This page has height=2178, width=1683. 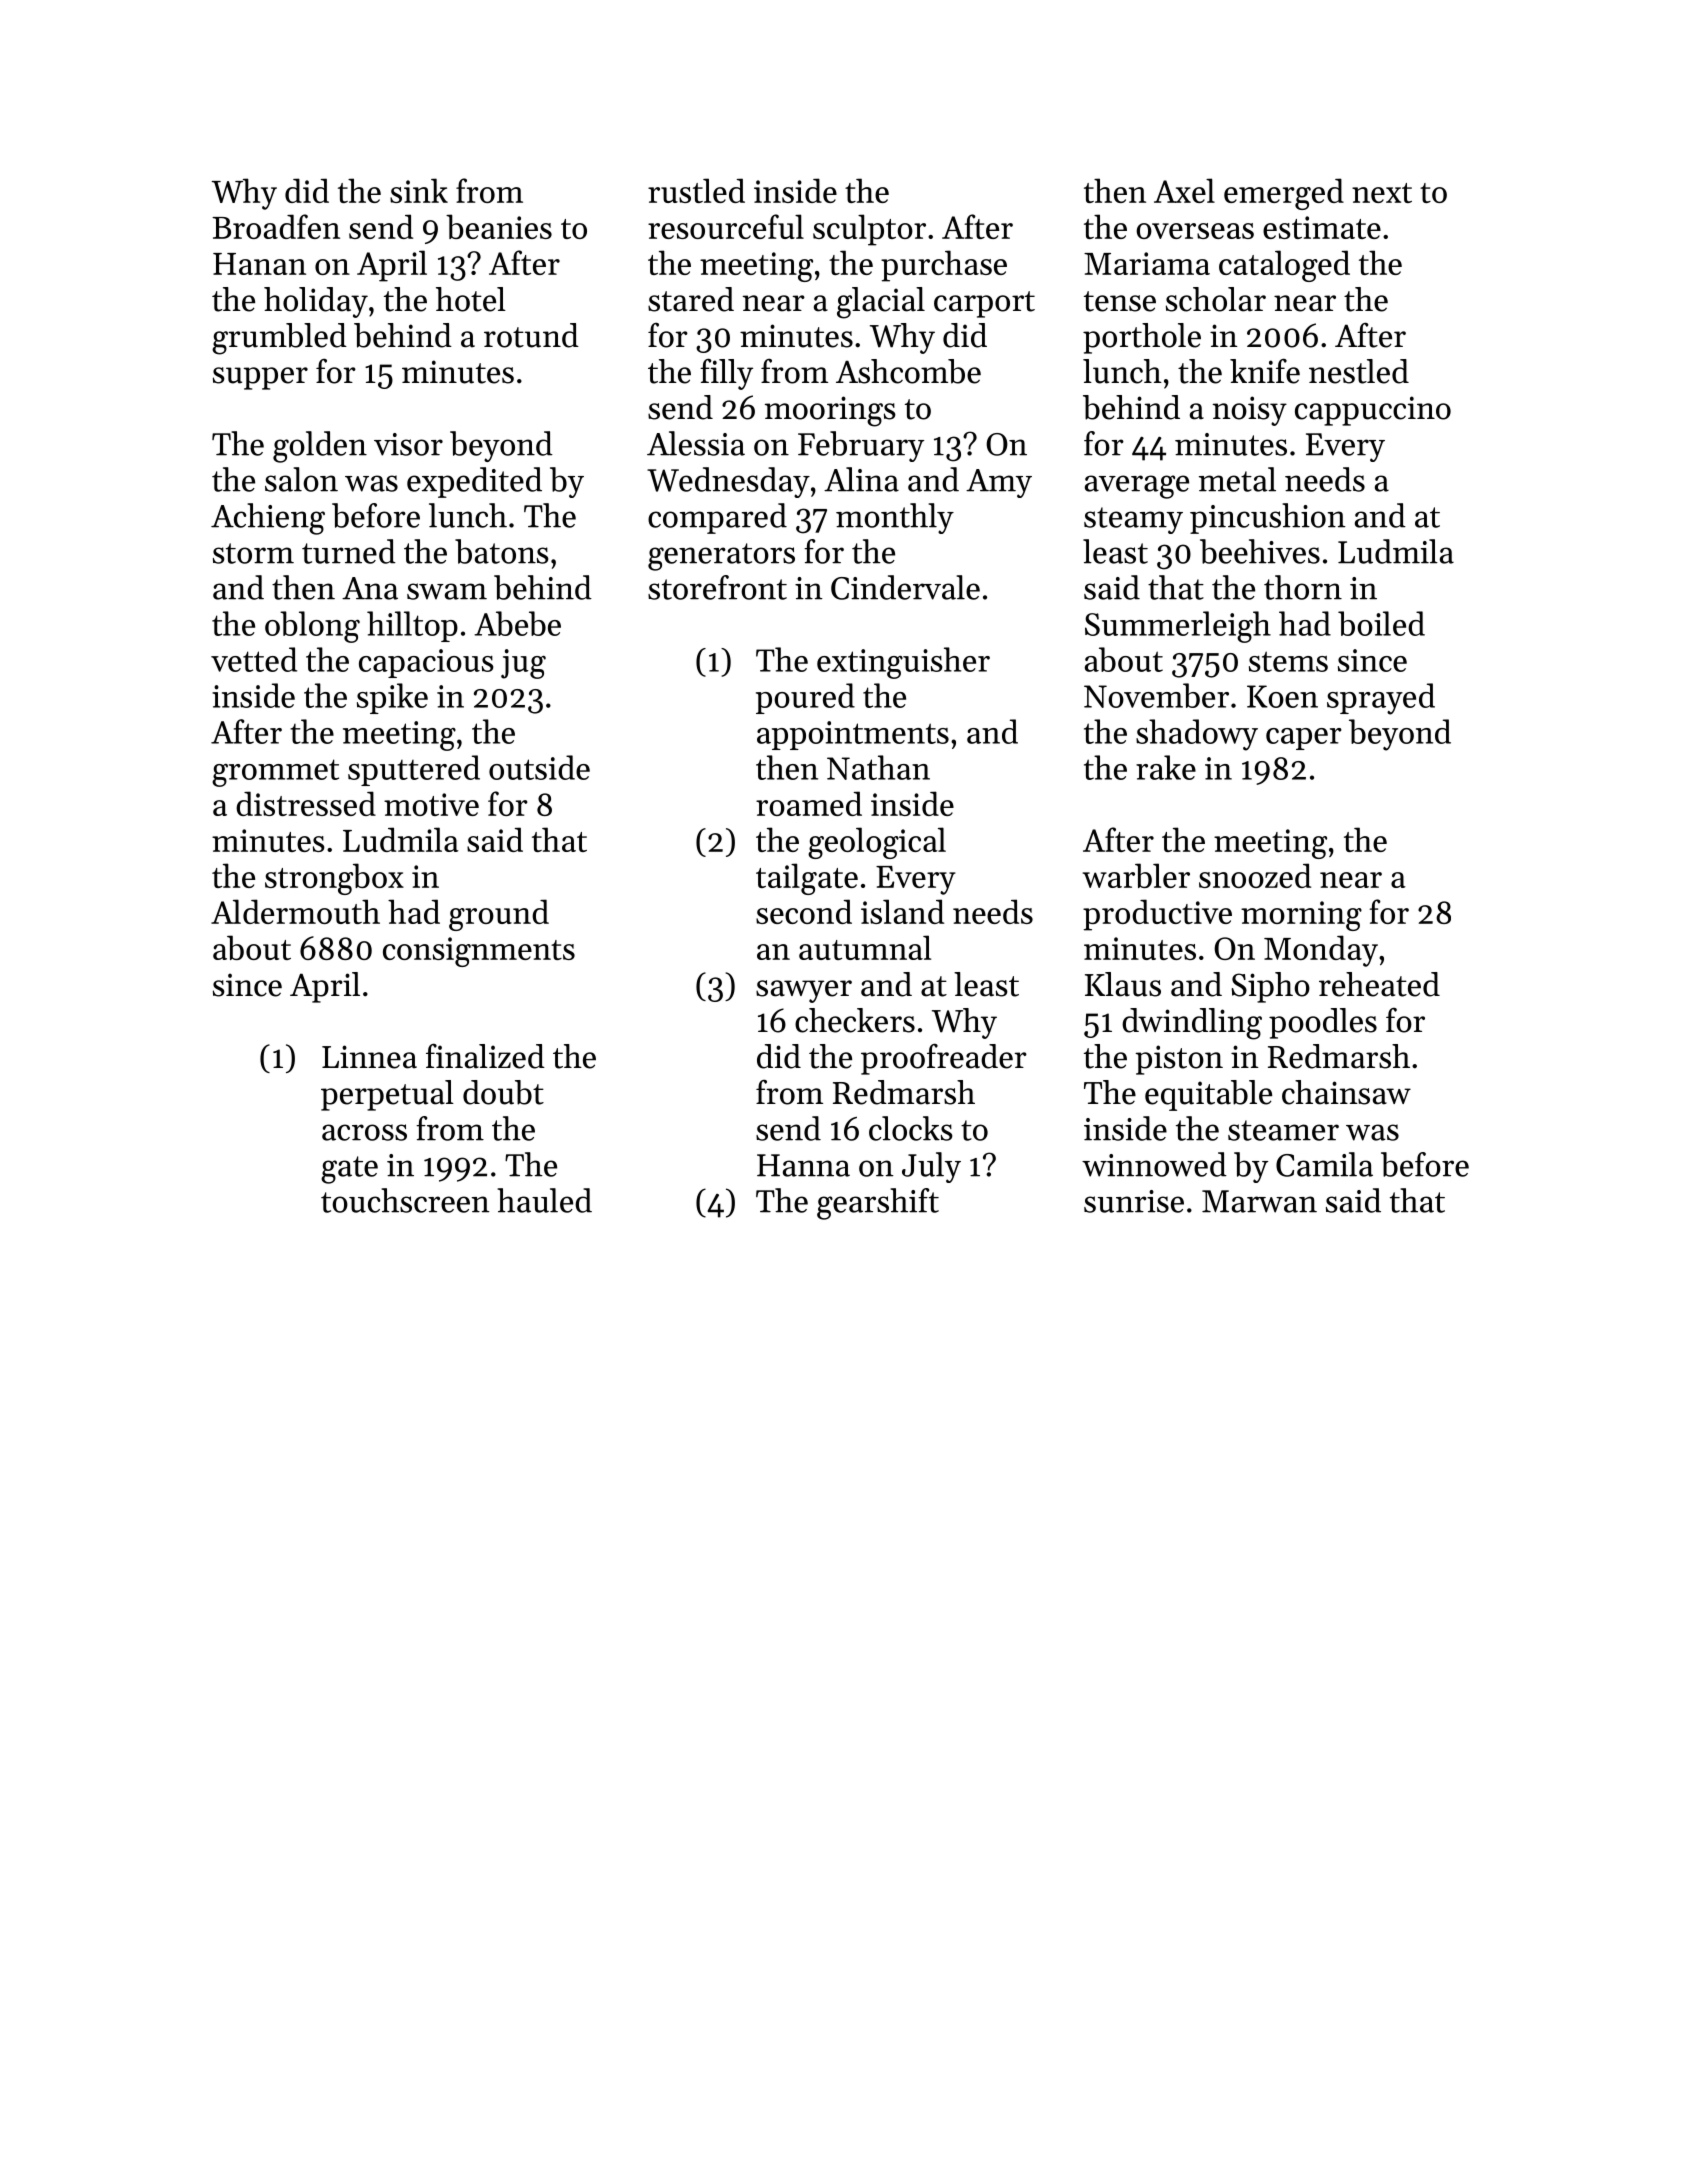 I want to click on sculptor, so click(x=869, y=230).
